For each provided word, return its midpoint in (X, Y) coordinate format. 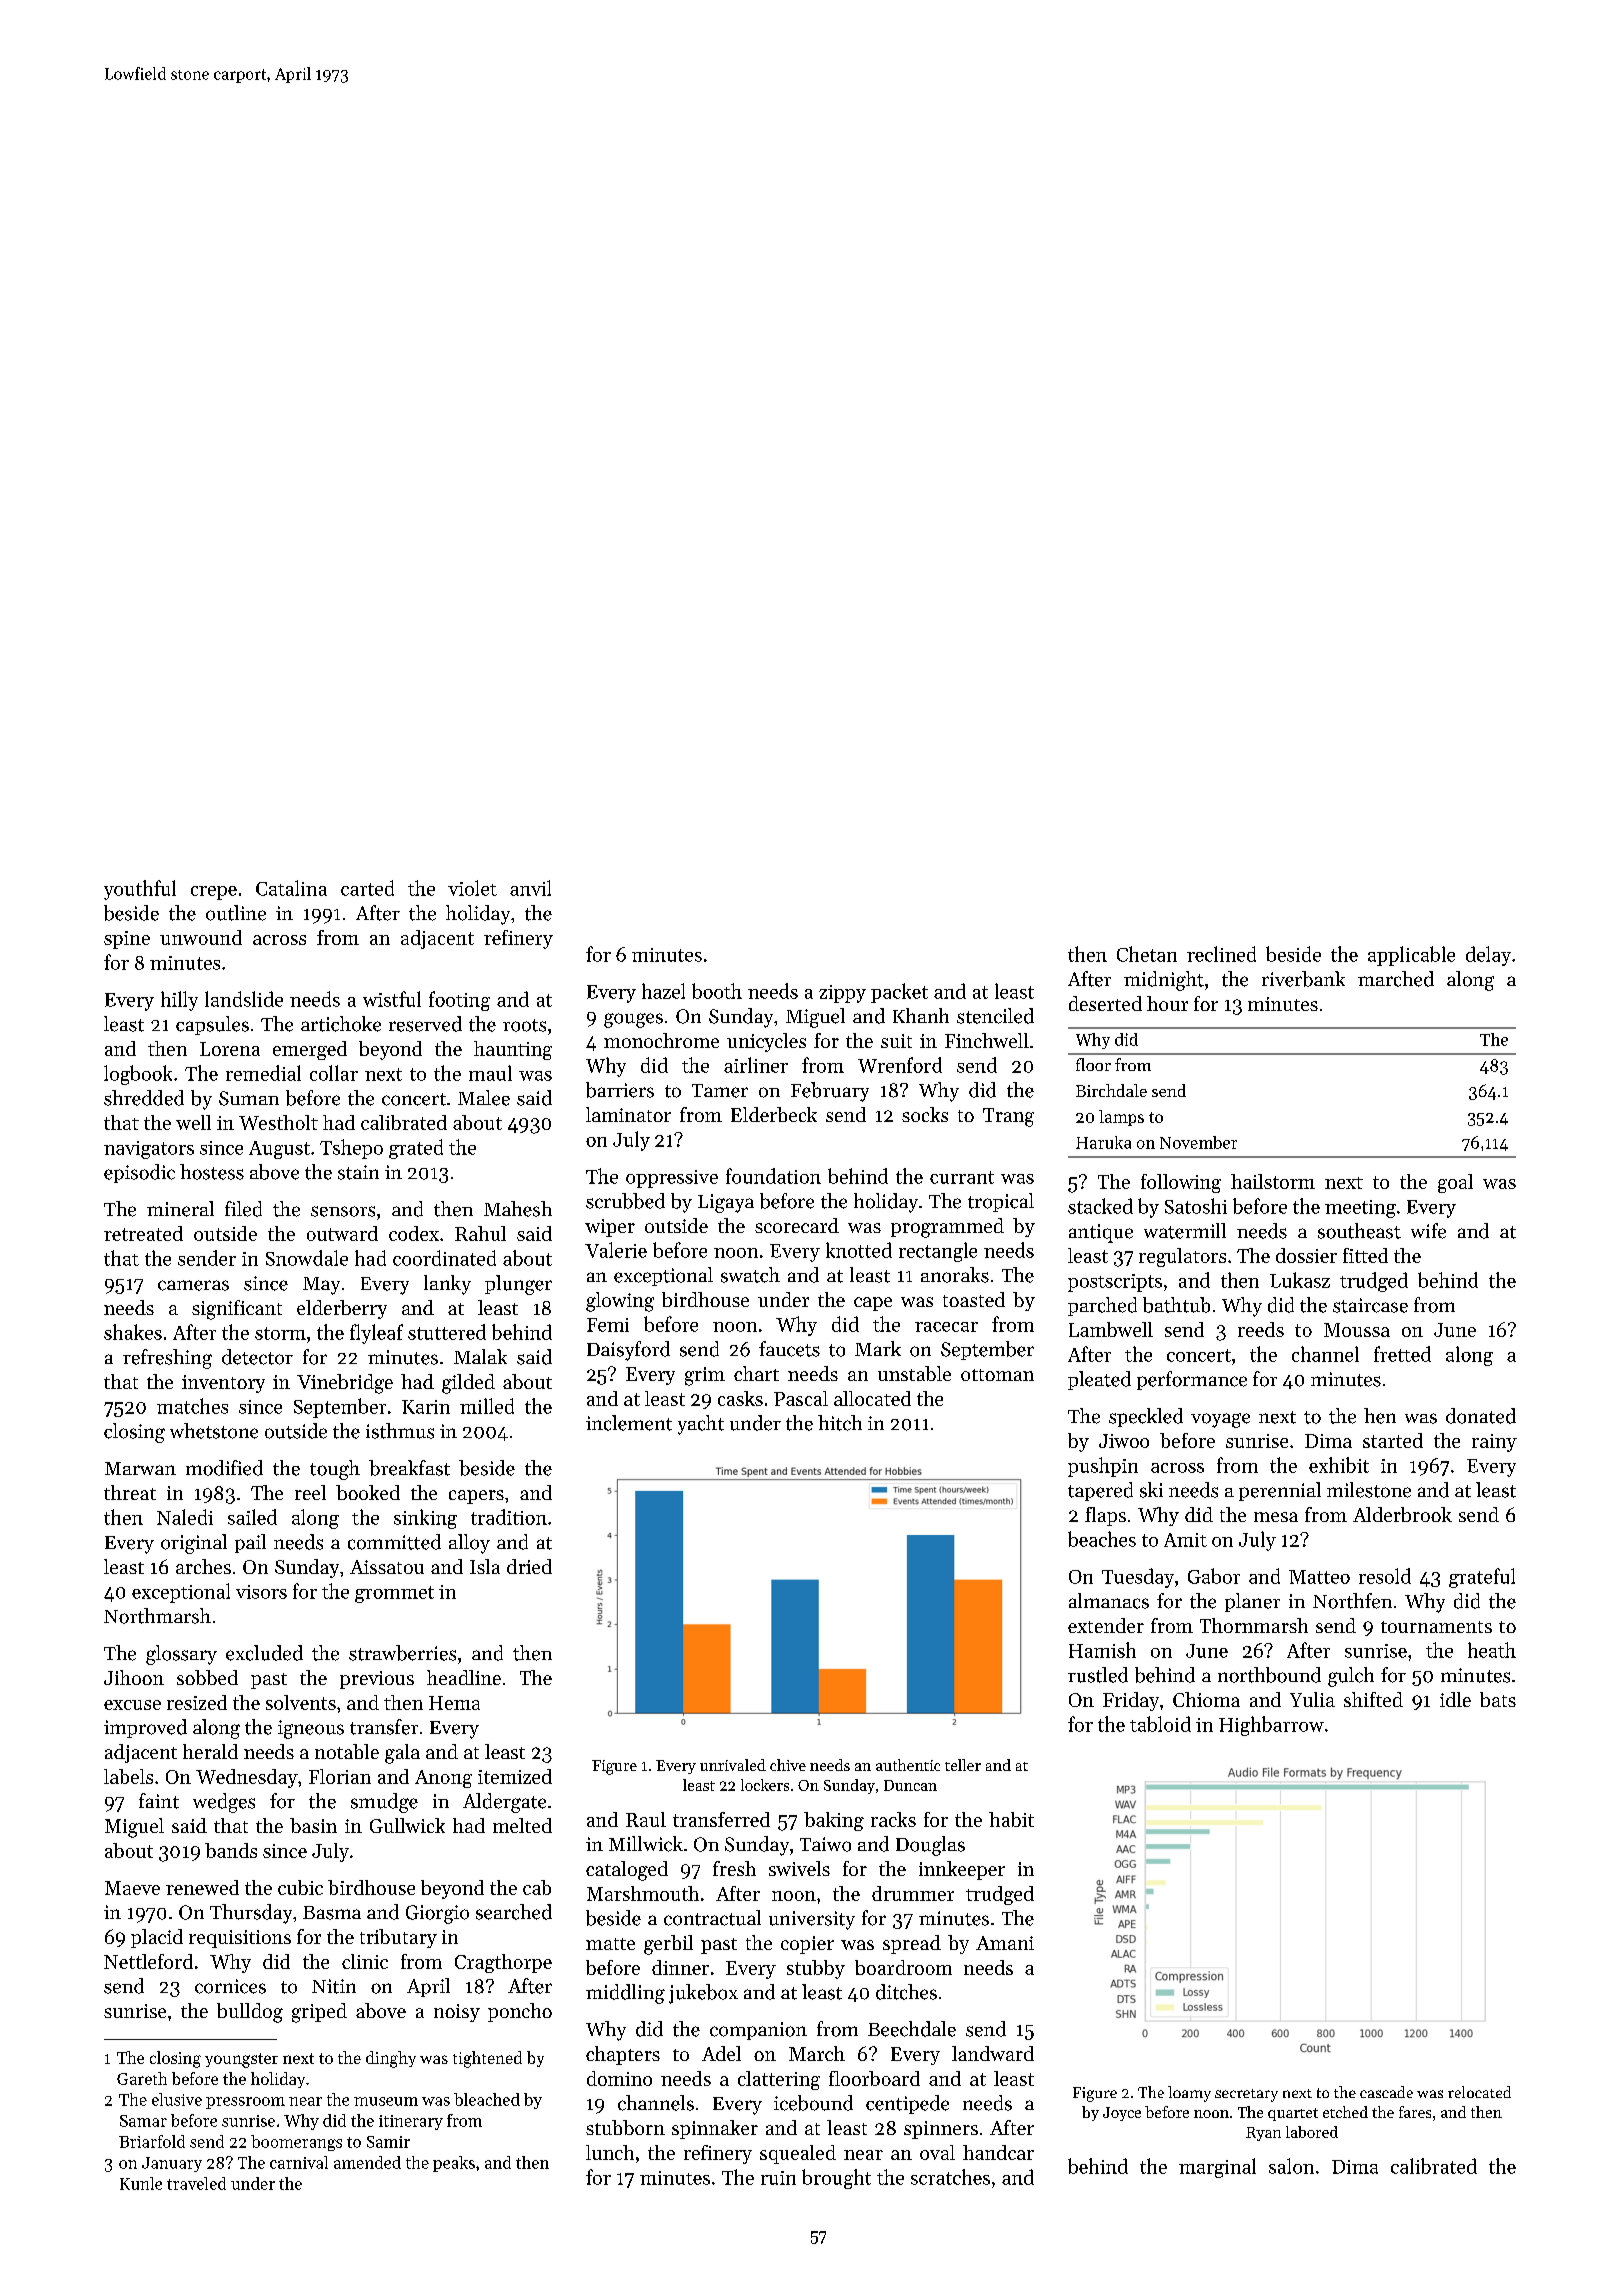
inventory (223, 1384)
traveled (196, 2183)
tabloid (1160, 1724)
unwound (201, 937)
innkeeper (962, 1870)
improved (145, 1728)
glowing (620, 1302)
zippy (842, 994)
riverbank (1303, 979)
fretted (1402, 1354)
